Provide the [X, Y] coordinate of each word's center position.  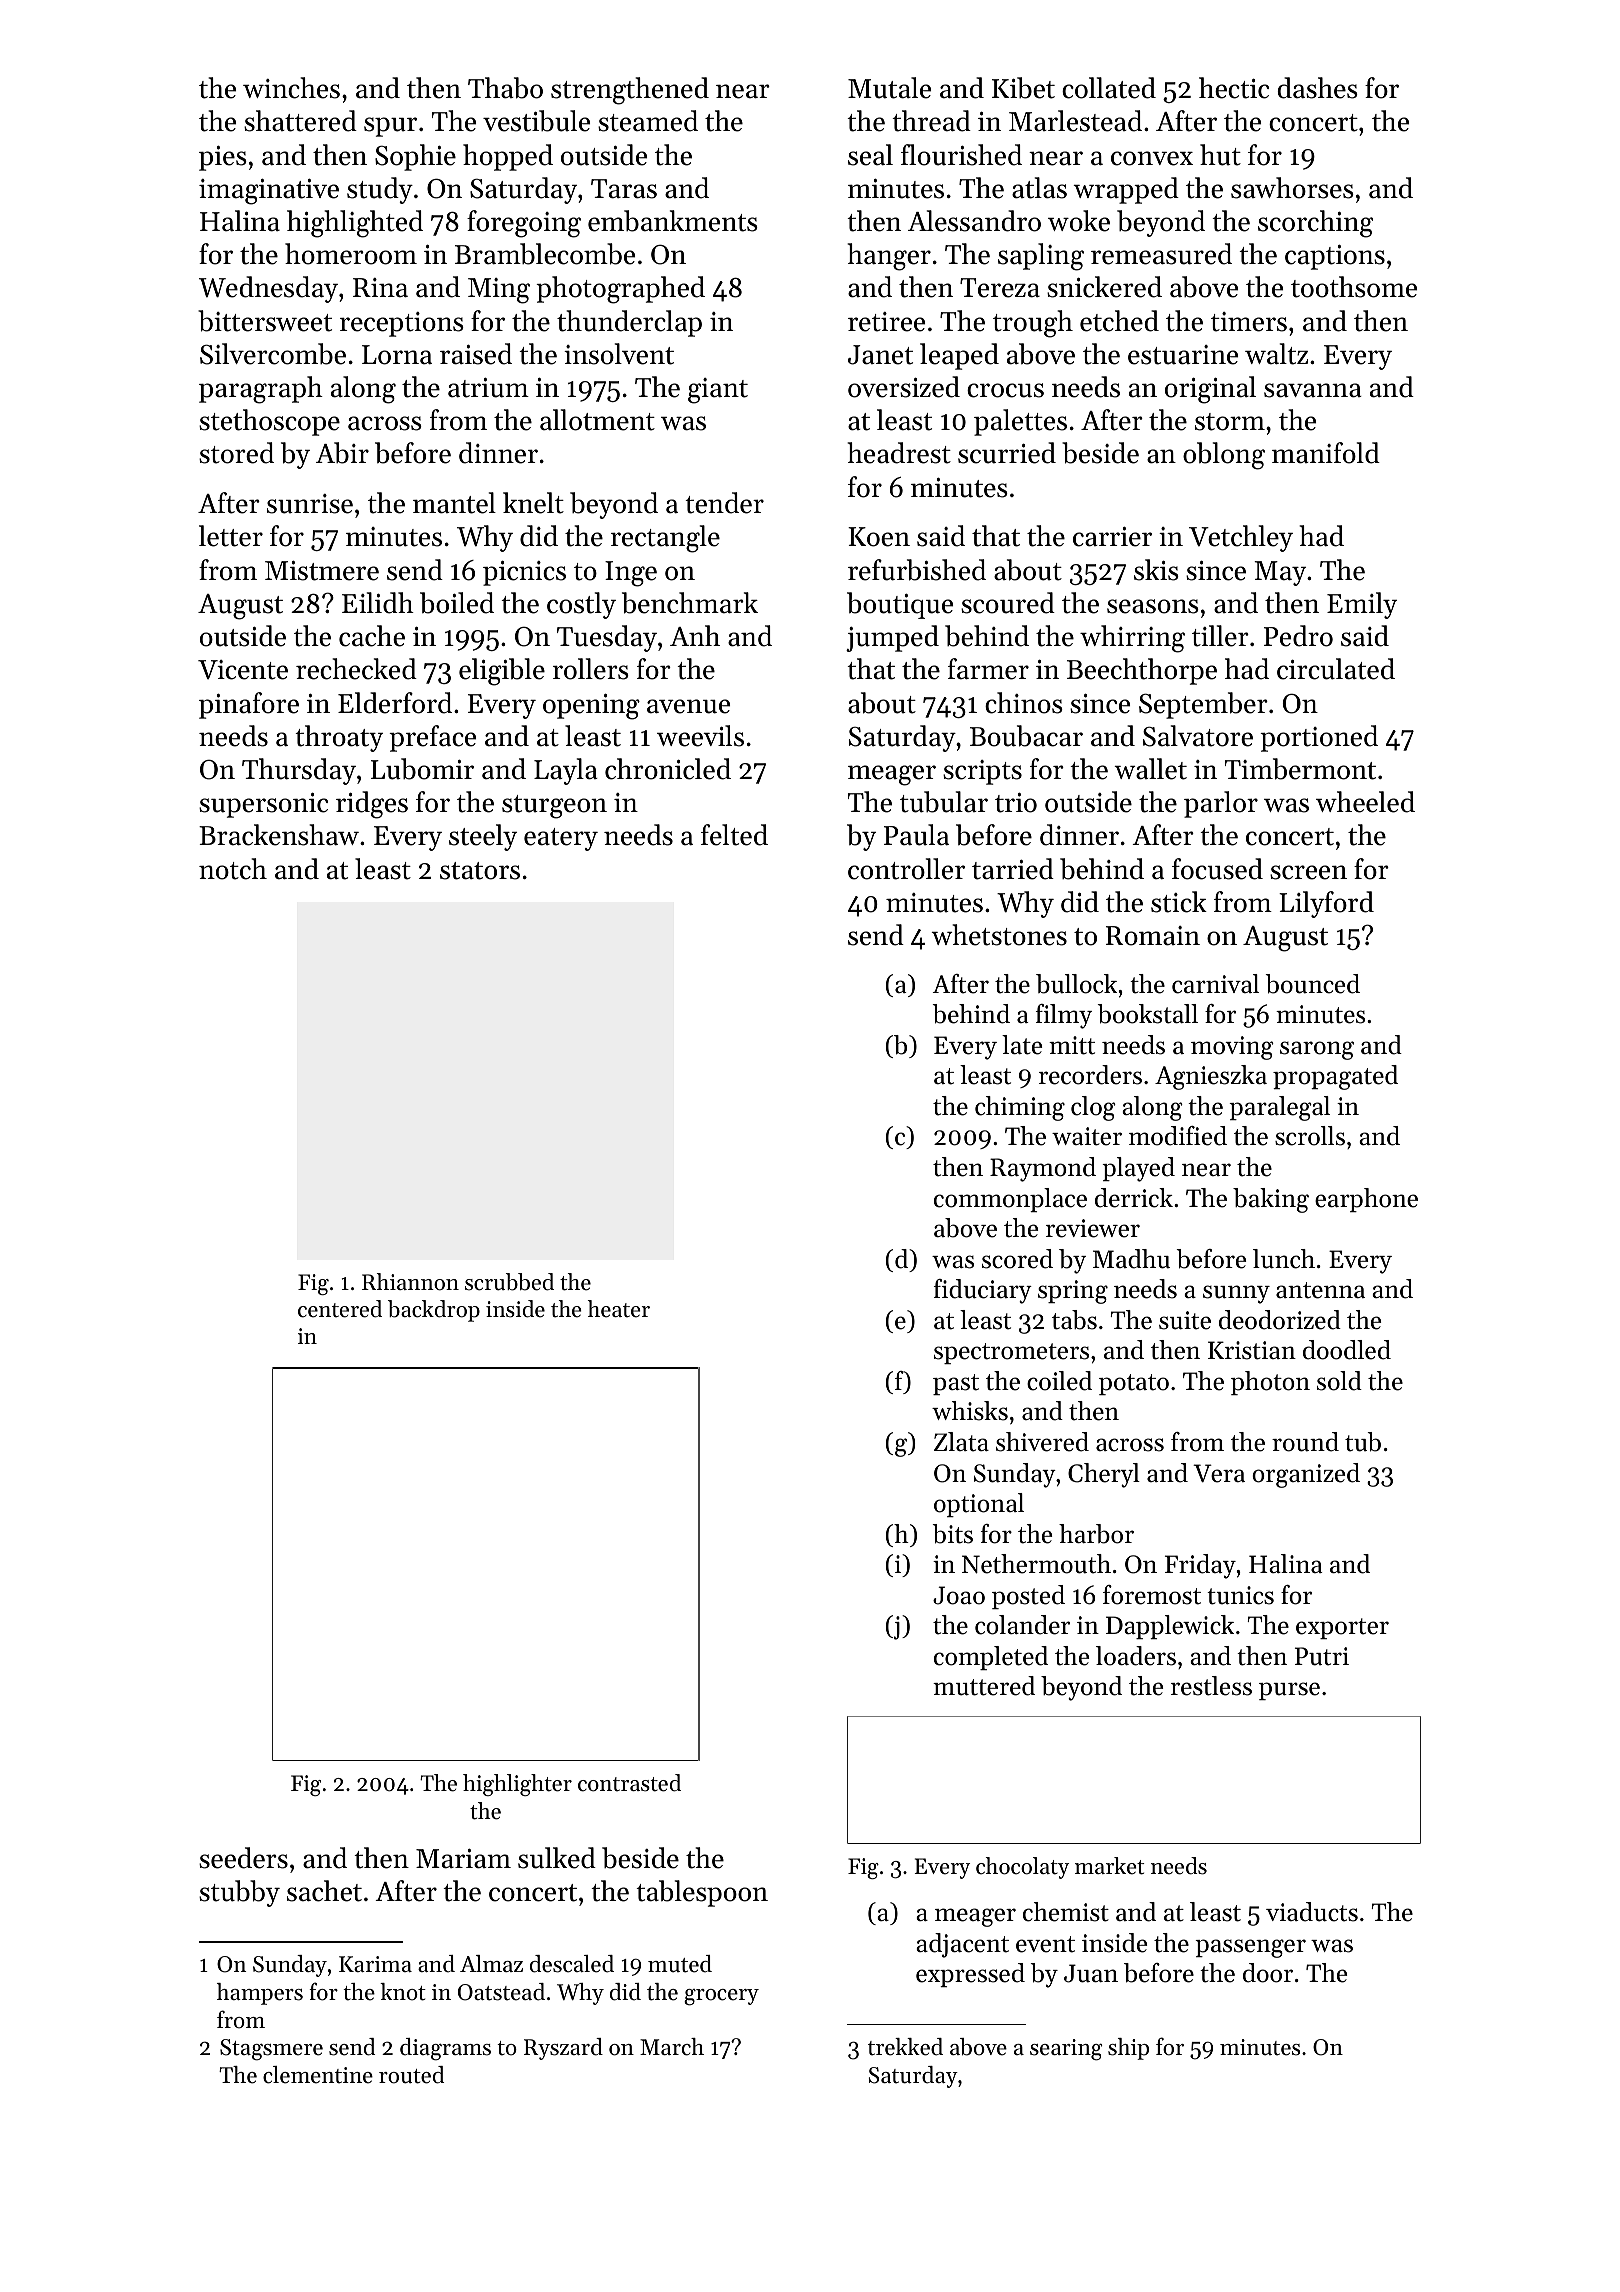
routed [411, 2075]
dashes [1318, 88]
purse [1289, 1691]
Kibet [1023, 88]
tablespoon [702, 1893]
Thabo [505, 88]
